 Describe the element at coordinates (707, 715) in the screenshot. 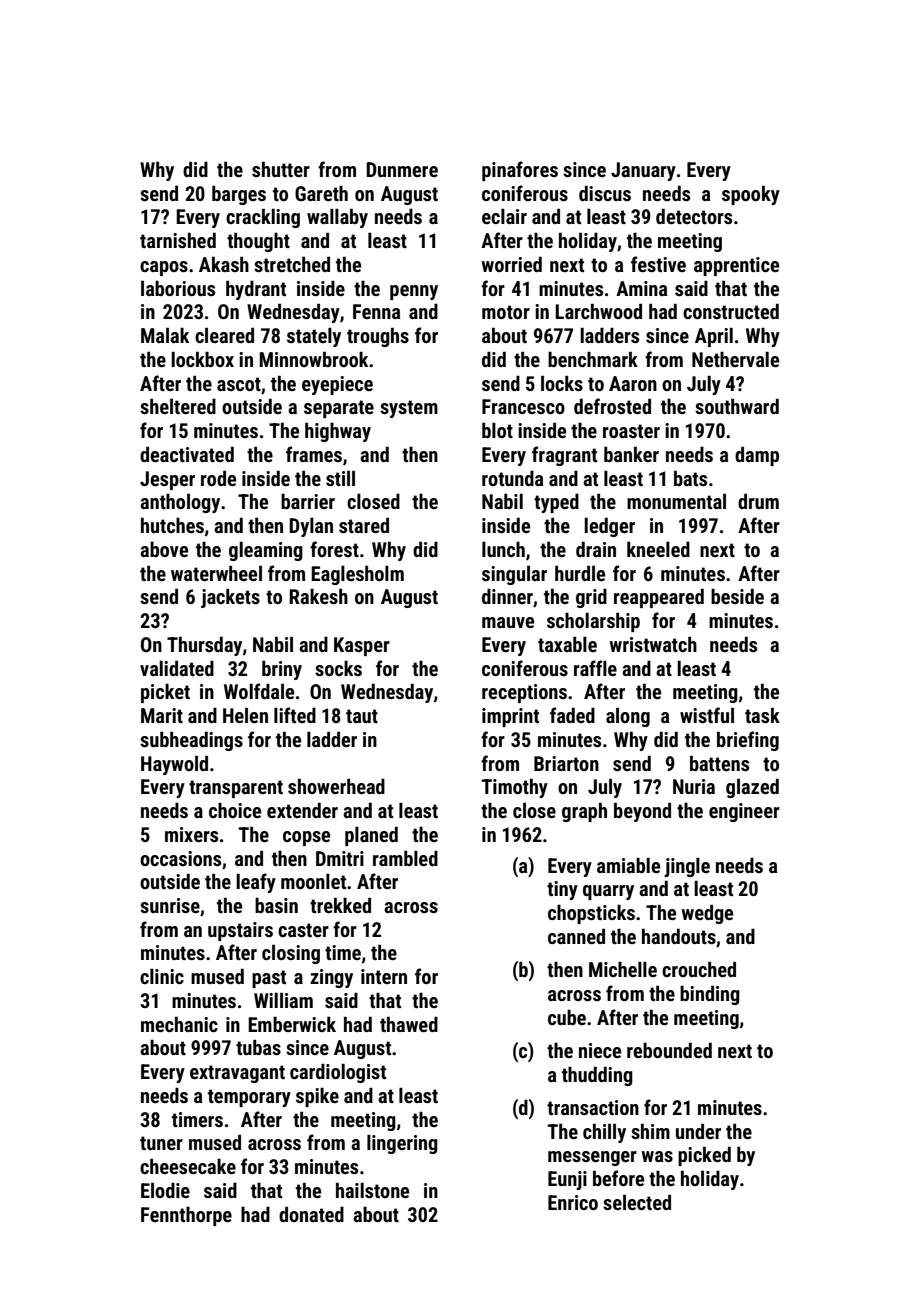

I see `wistful` at that location.
